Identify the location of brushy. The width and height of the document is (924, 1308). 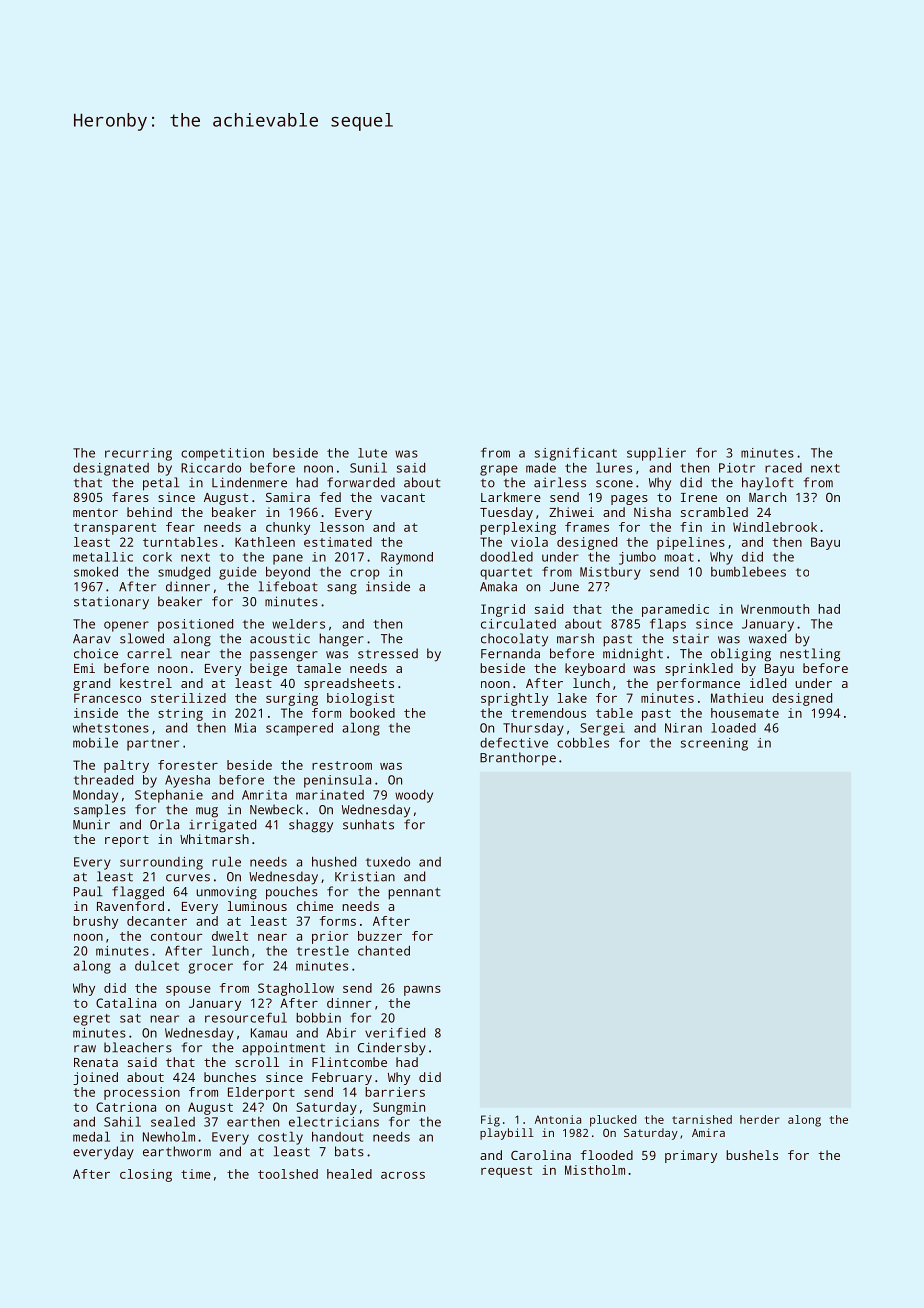
(95, 922).
